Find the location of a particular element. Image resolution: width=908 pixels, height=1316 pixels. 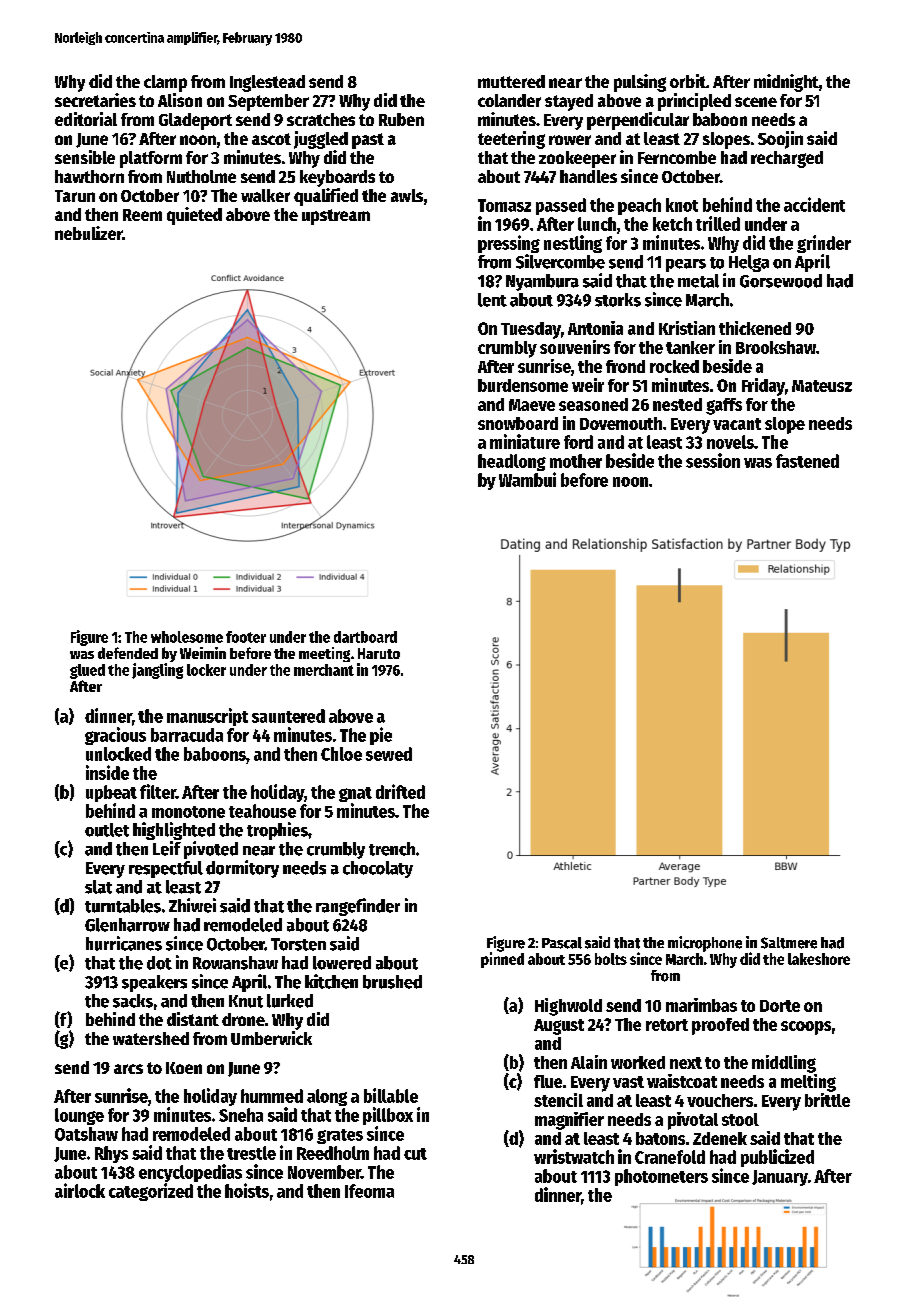

Inglestead is located at coordinates (267, 83).
